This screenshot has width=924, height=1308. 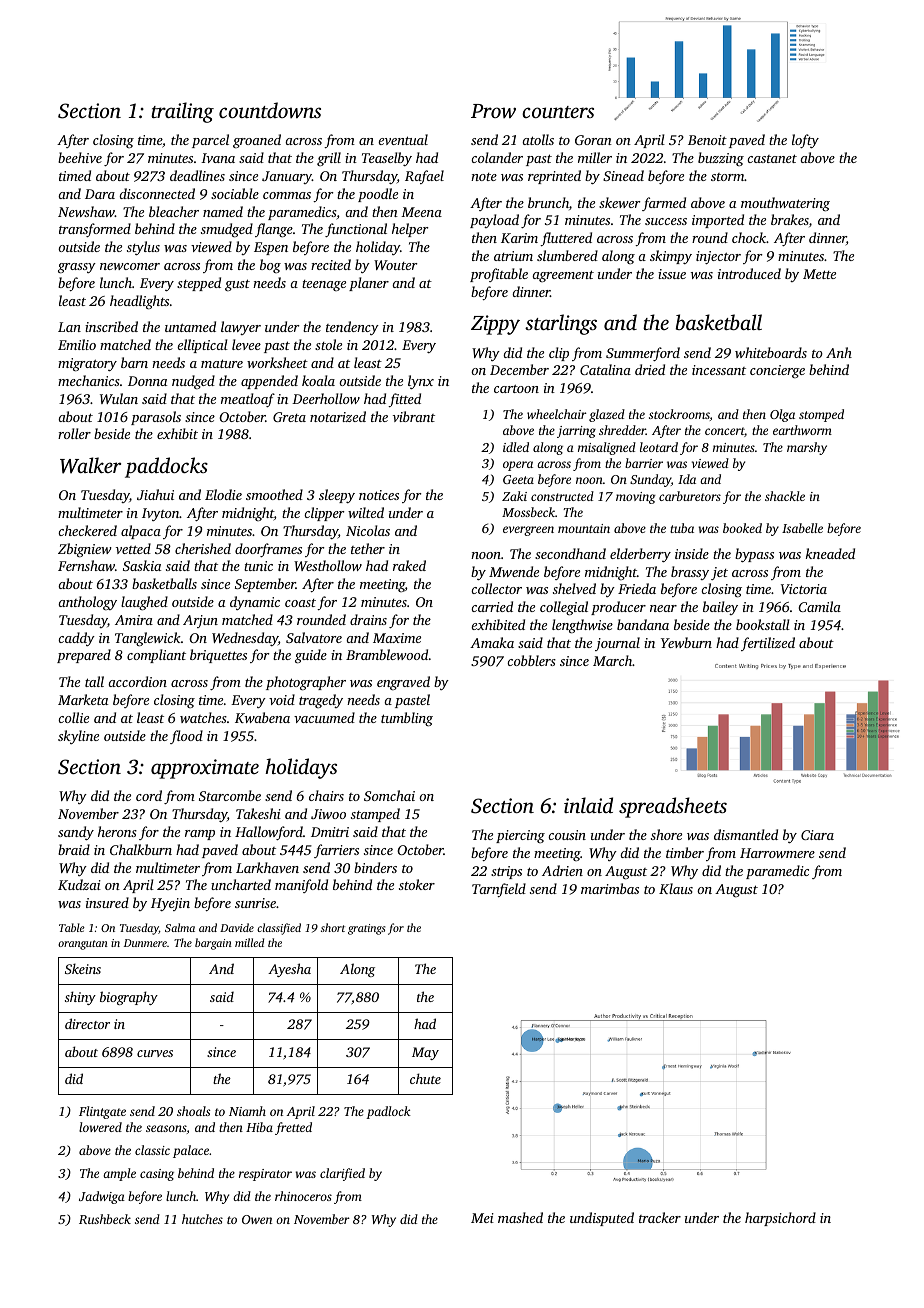 I want to click on mashed, so click(x=520, y=1217).
